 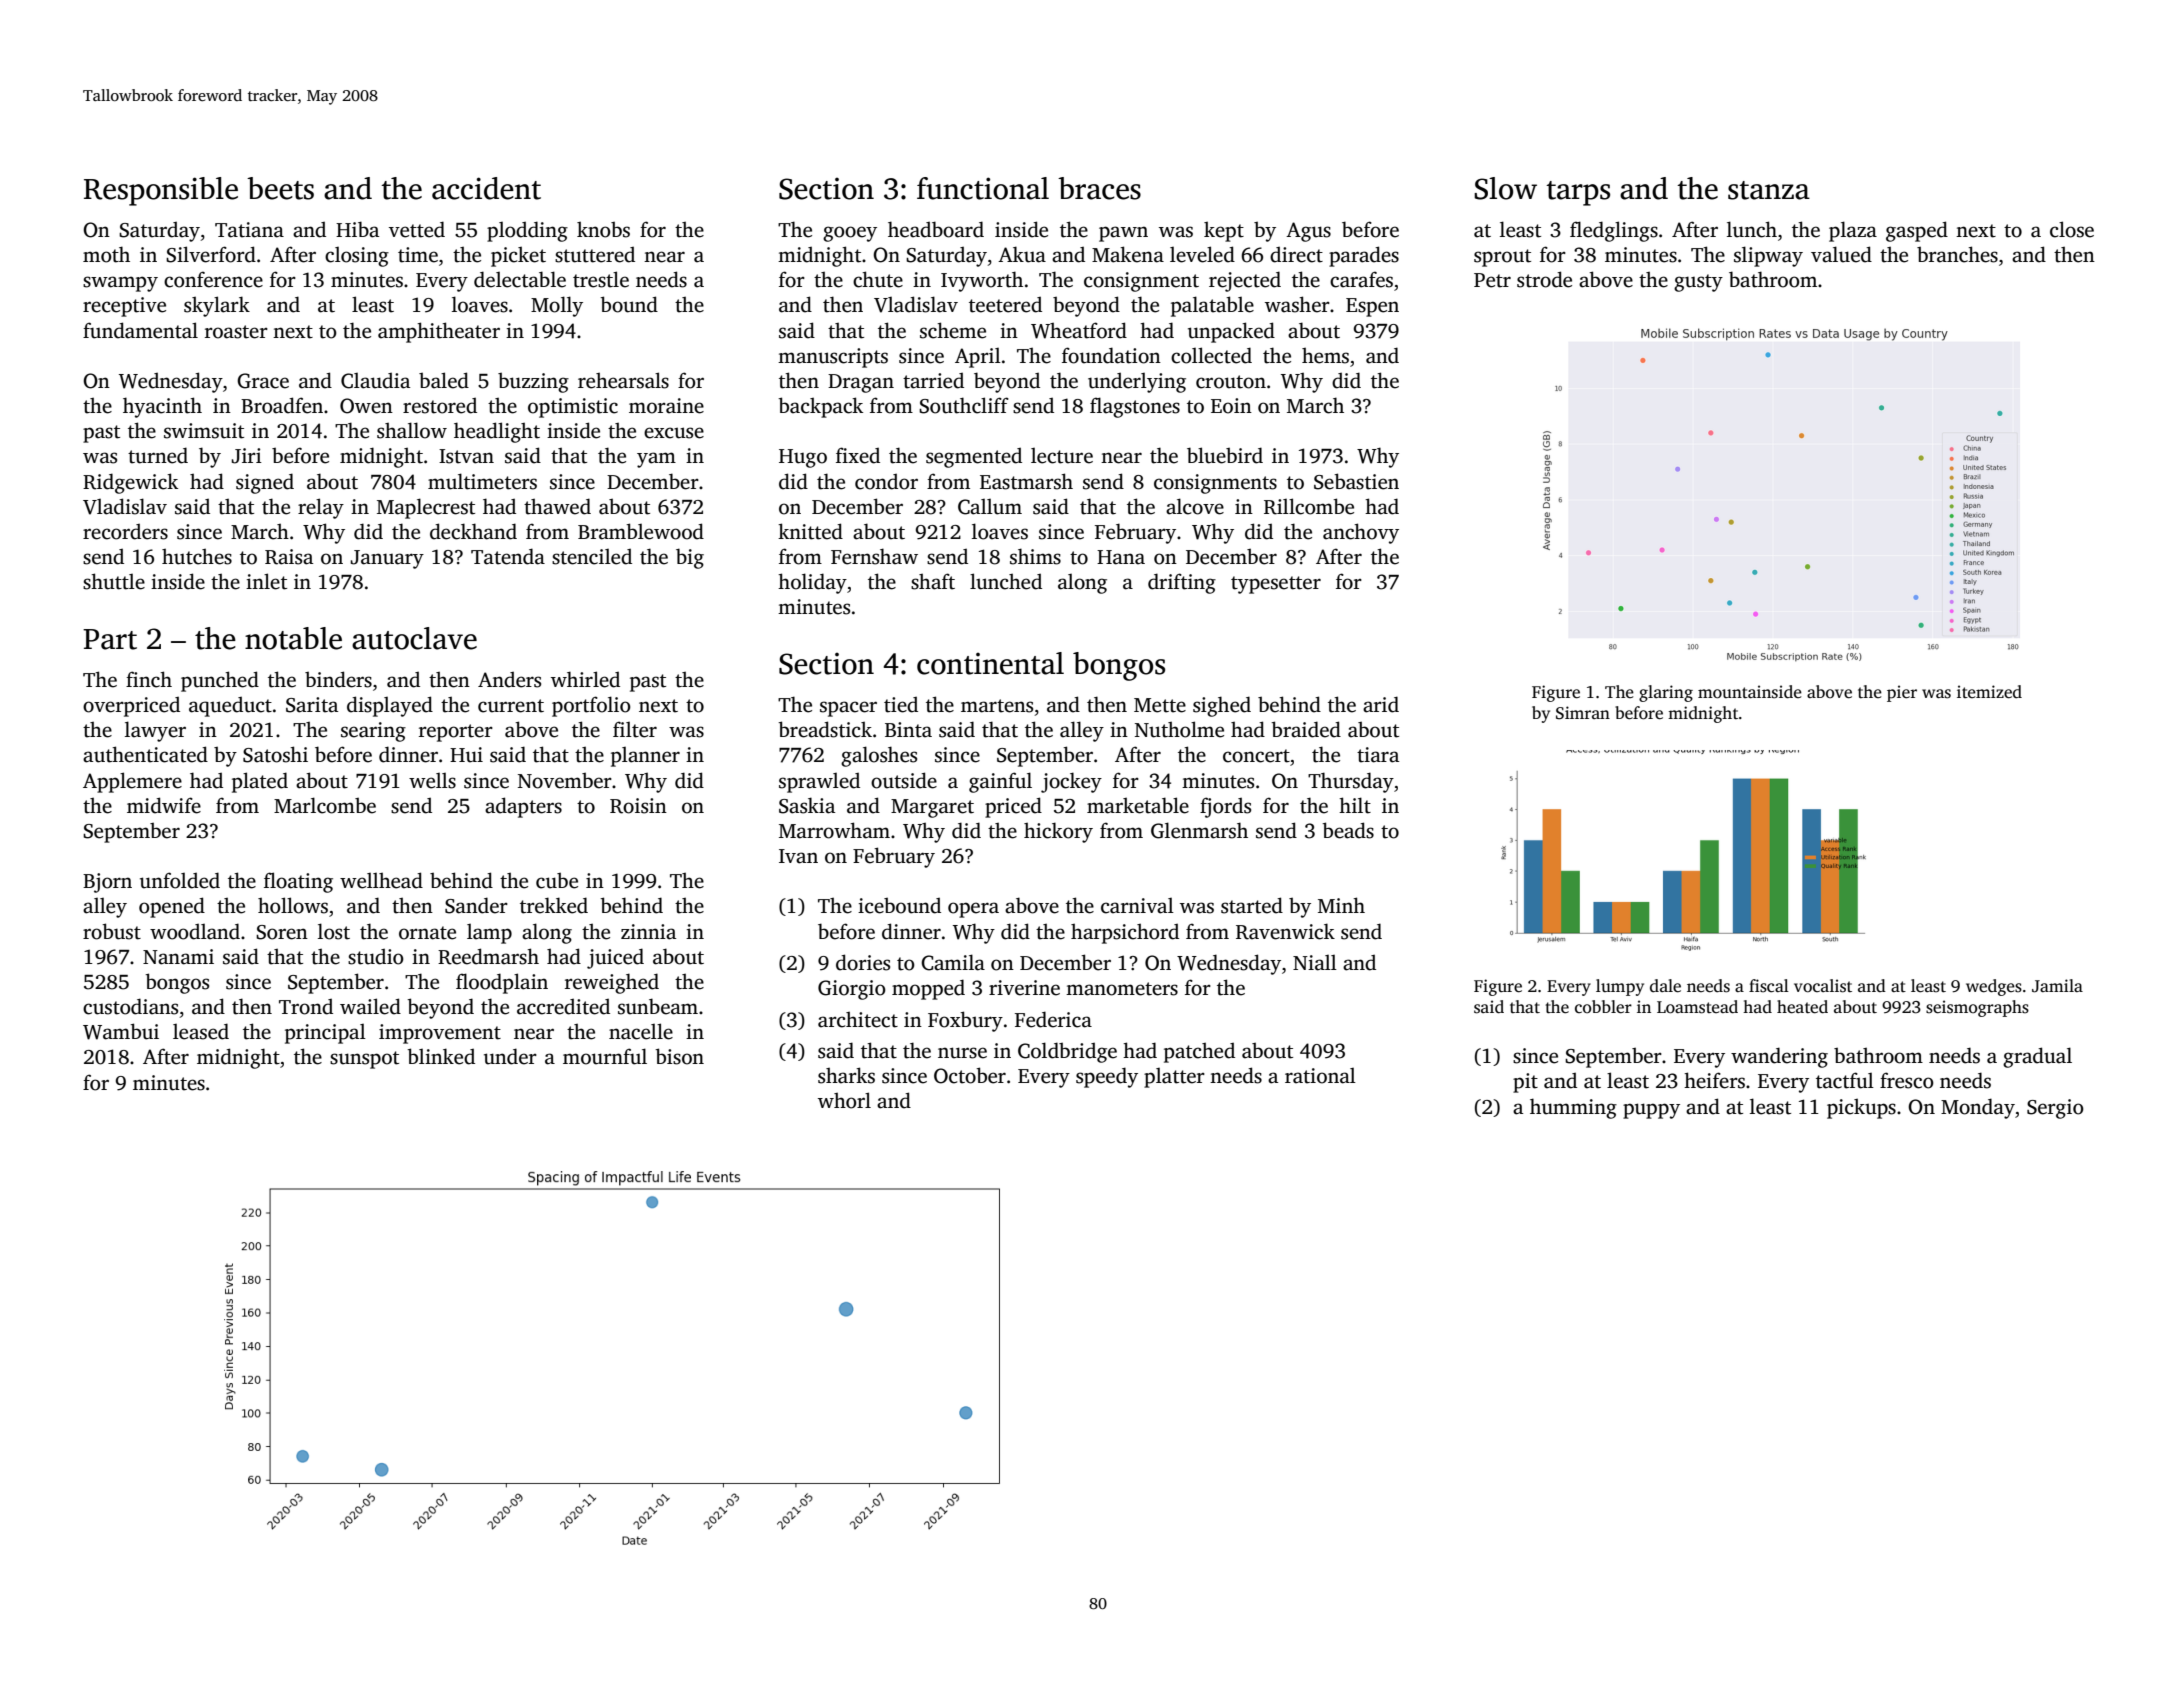 I want to click on beets, so click(x=280, y=188).
